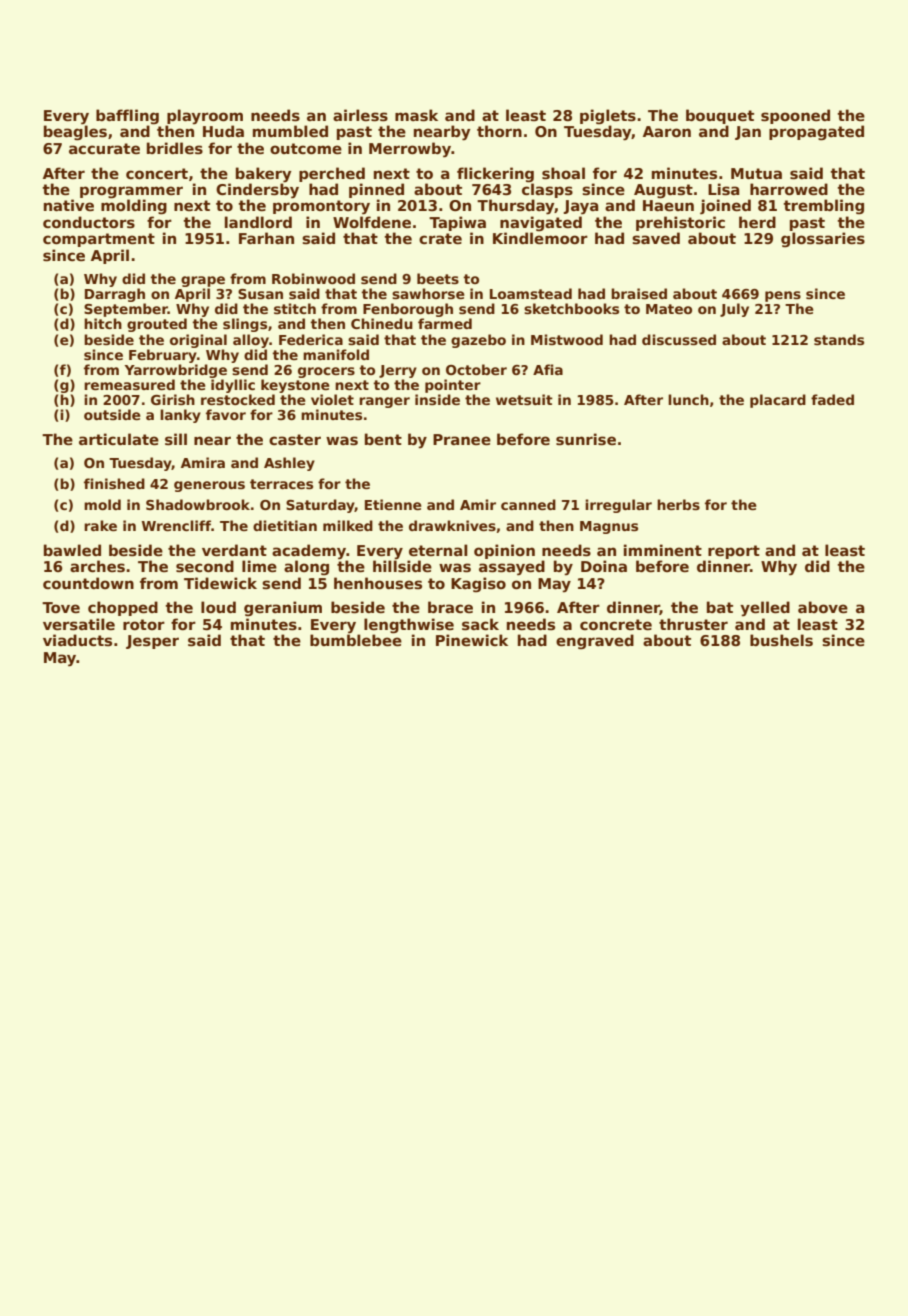 The width and height of the page is (908, 1316). Describe the element at coordinates (781, 640) in the page. I see `bushels` at that location.
